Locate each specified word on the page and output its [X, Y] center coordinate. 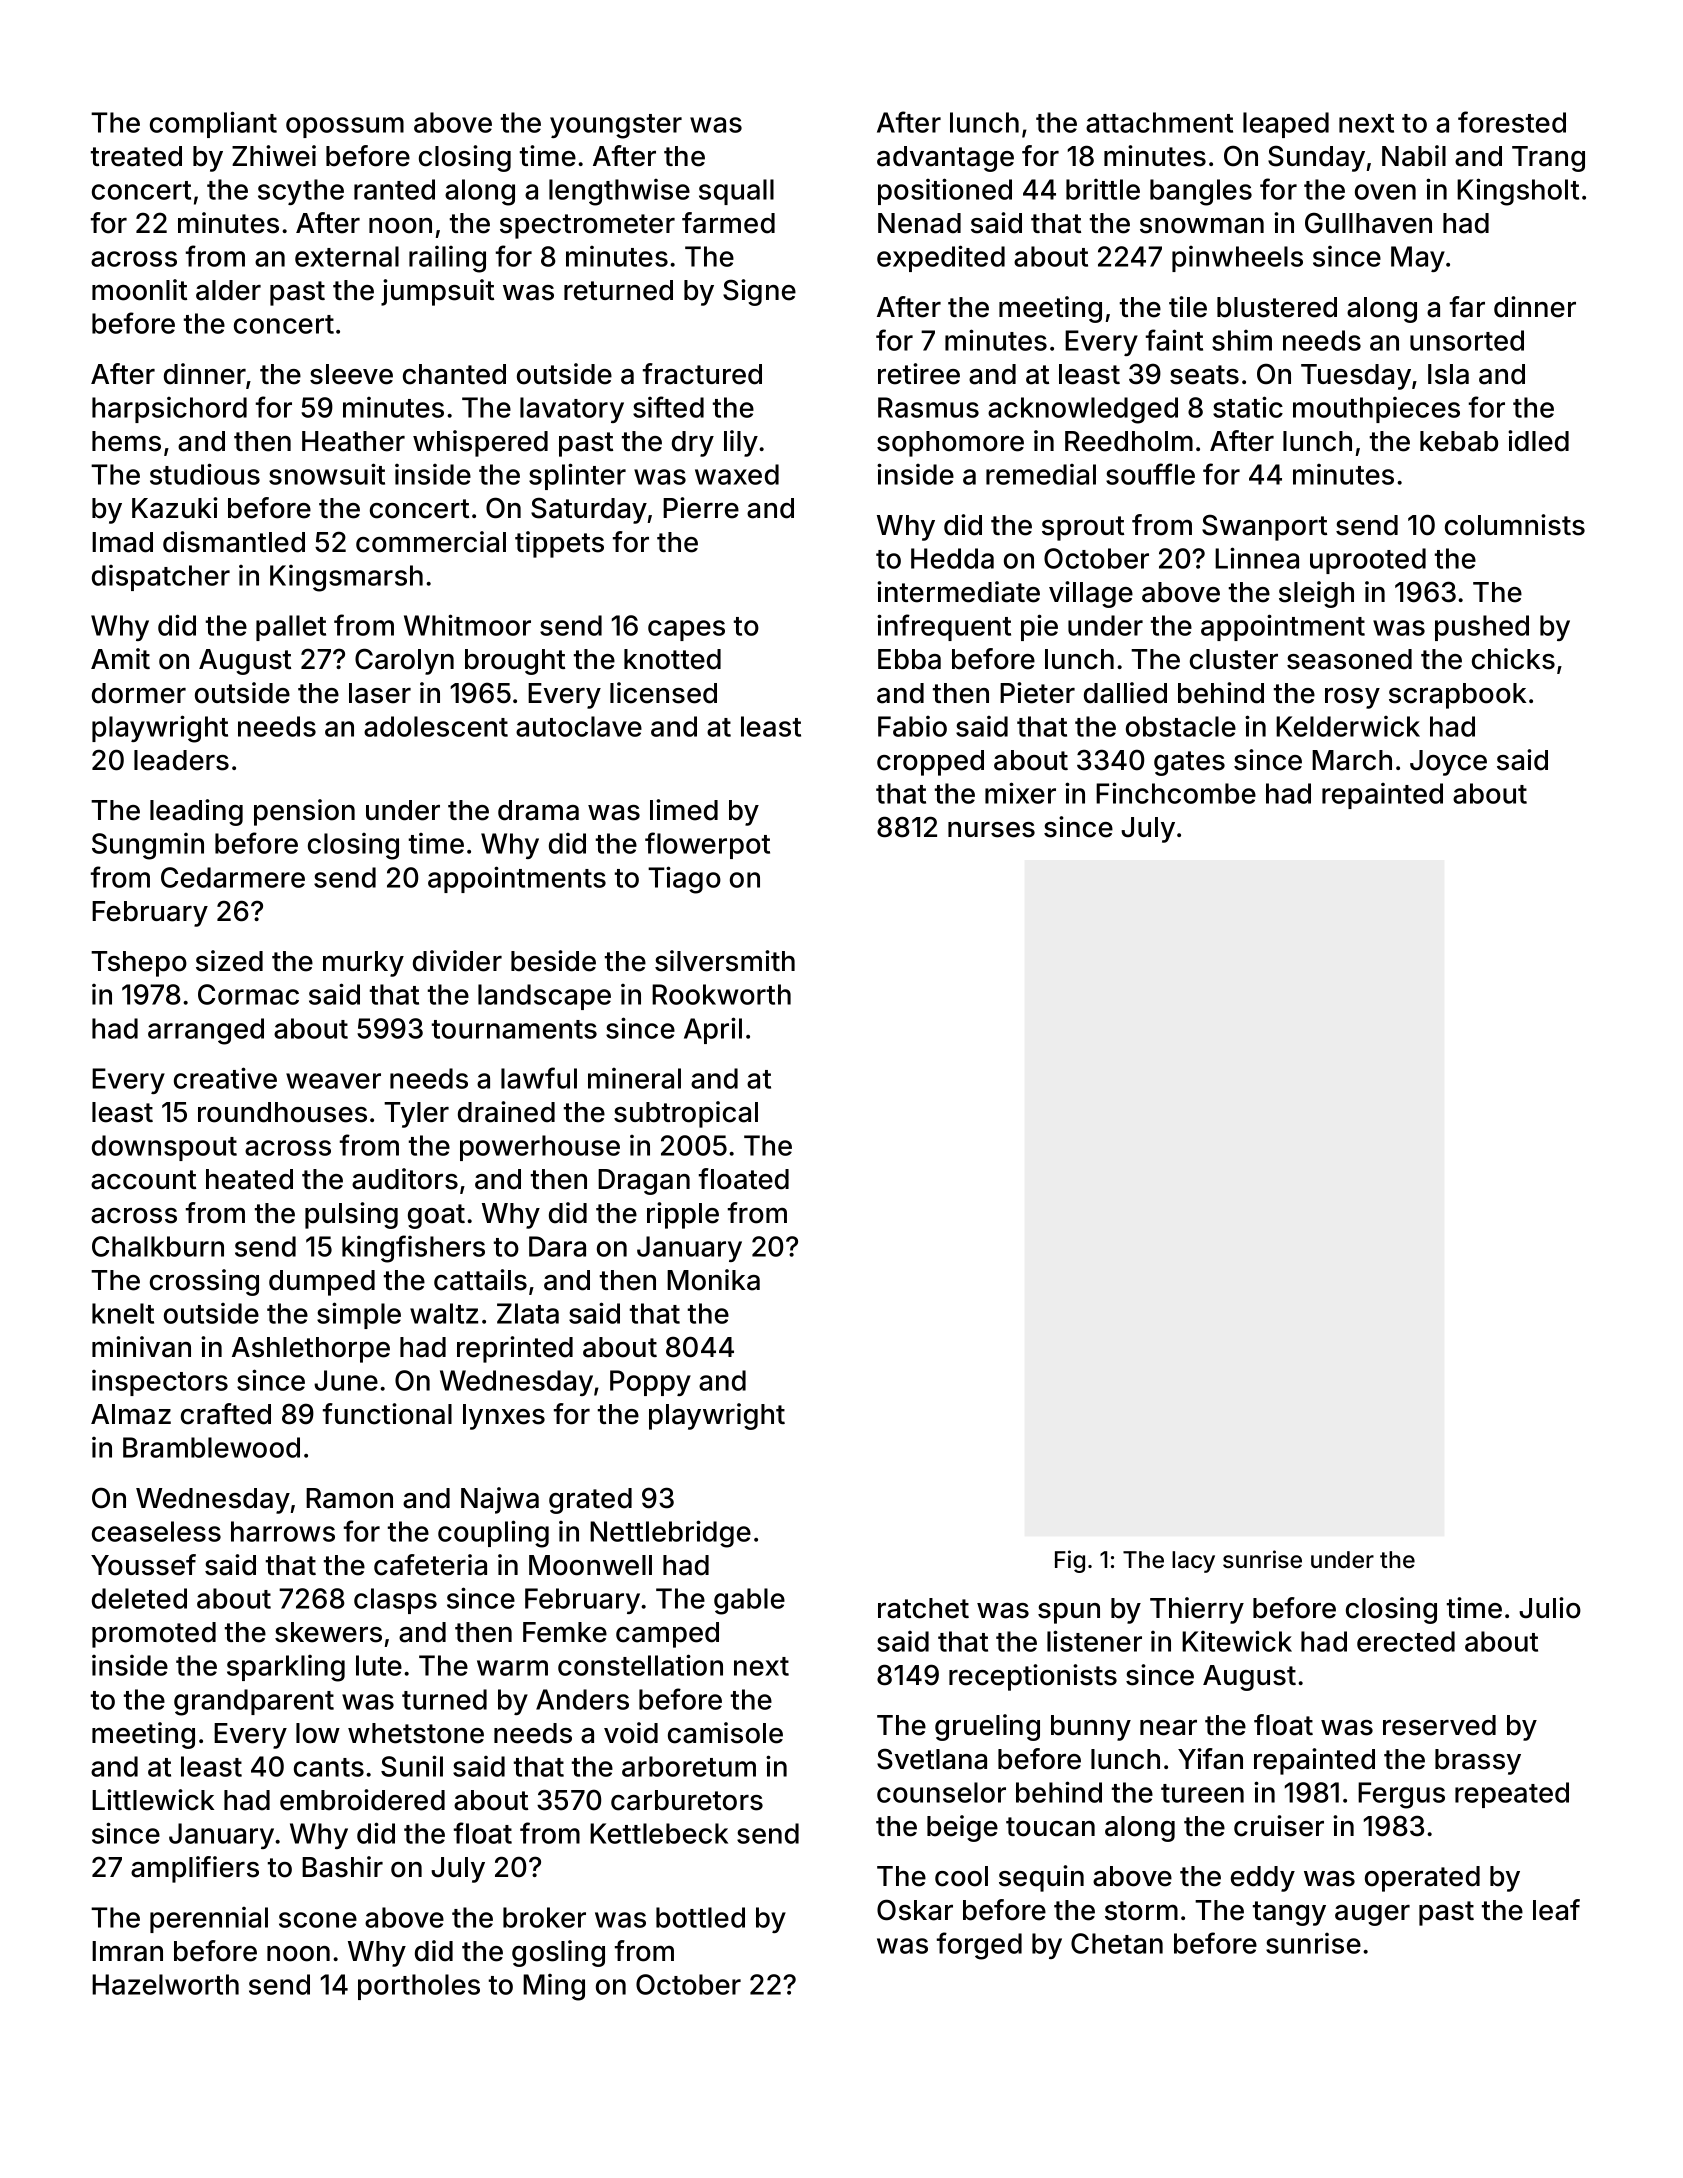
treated [136, 156]
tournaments [514, 1029]
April [713, 1030]
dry [693, 444]
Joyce [1448, 763]
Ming [554, 1987]
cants [329, 1767]
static [1248, 407]
